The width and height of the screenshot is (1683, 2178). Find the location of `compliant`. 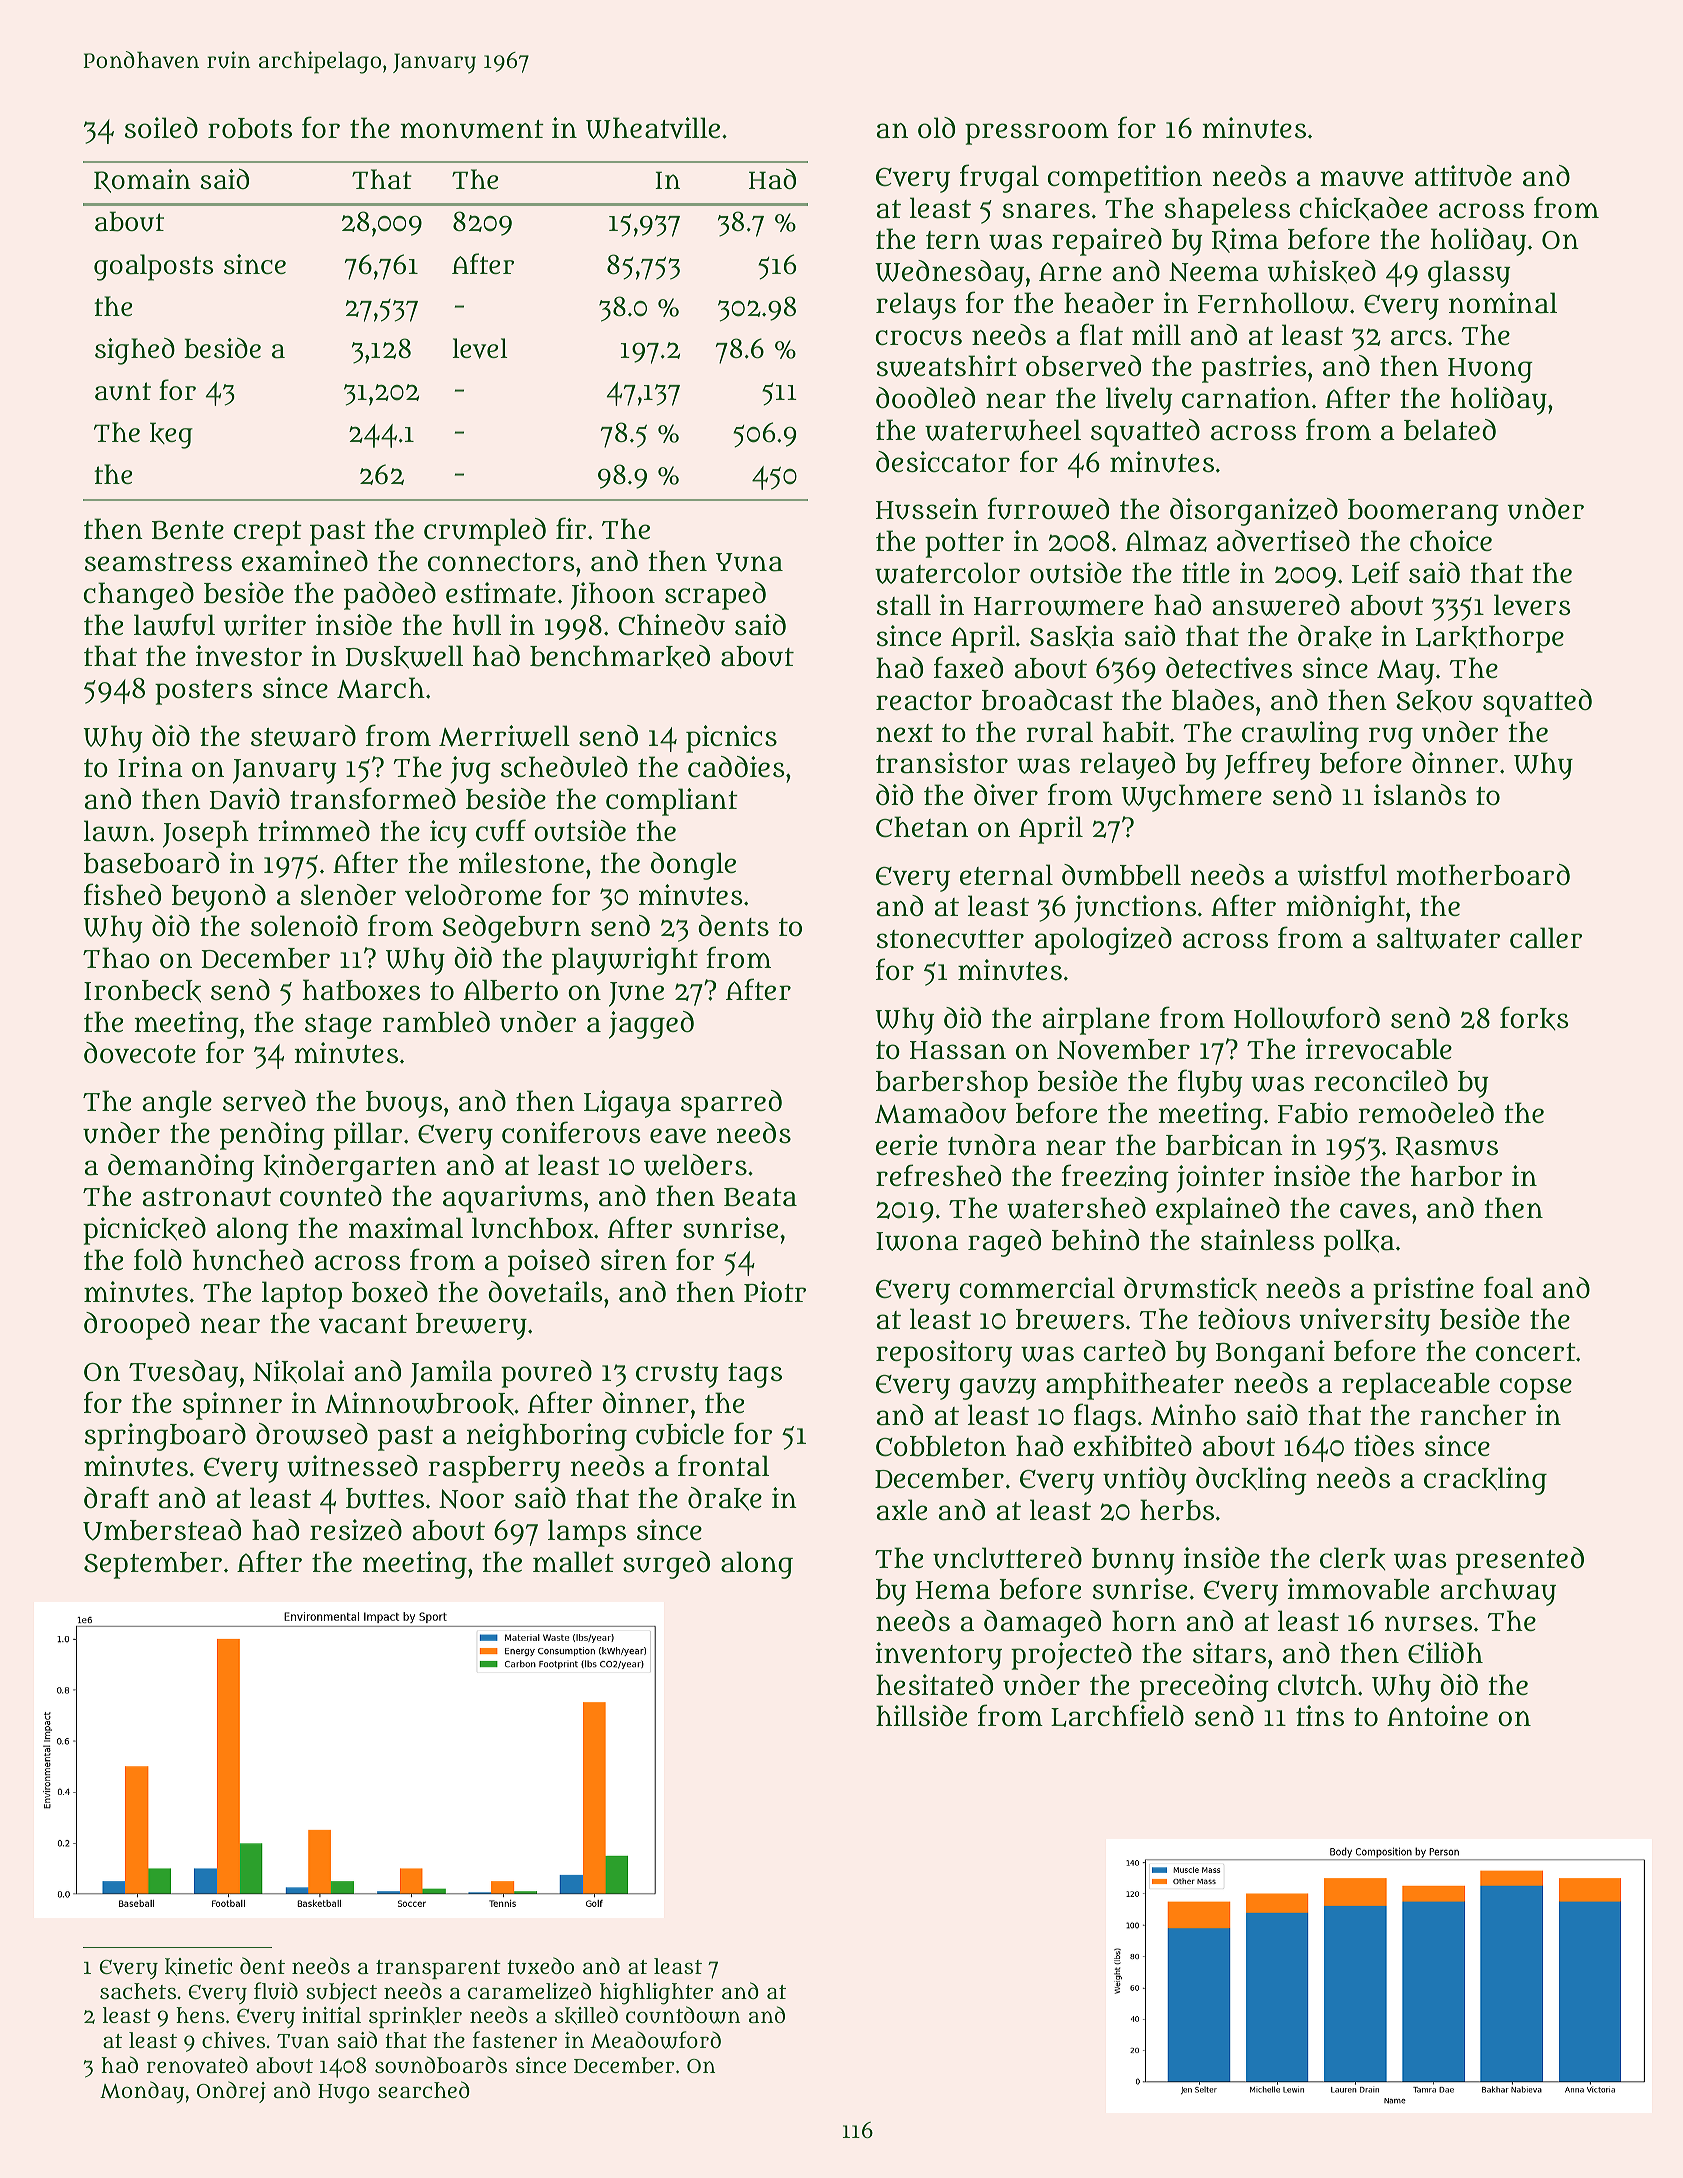

compliant is located at coordinates (672, 802).
